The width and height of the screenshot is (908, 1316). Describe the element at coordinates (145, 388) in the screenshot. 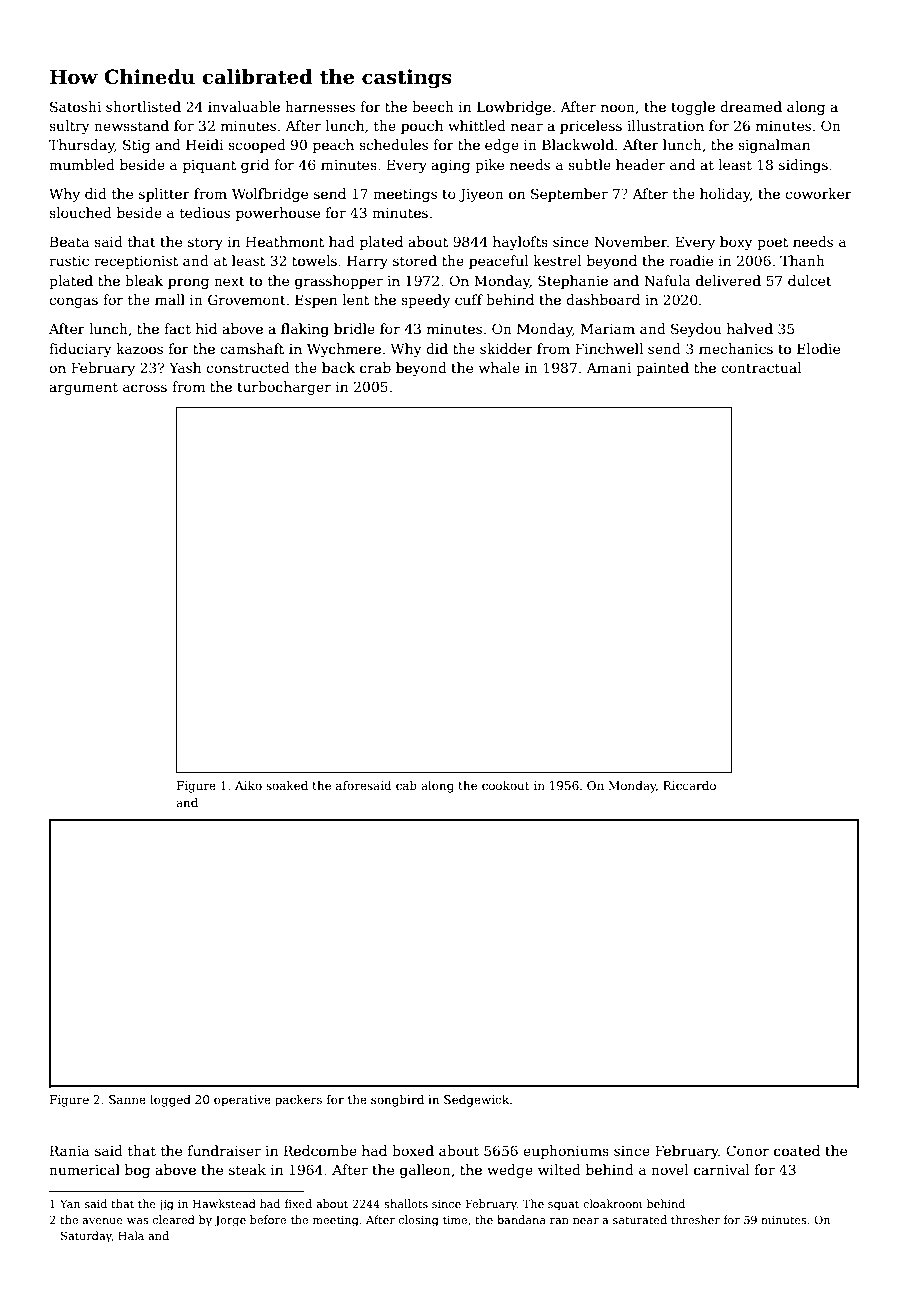

I see `across` at that location.
